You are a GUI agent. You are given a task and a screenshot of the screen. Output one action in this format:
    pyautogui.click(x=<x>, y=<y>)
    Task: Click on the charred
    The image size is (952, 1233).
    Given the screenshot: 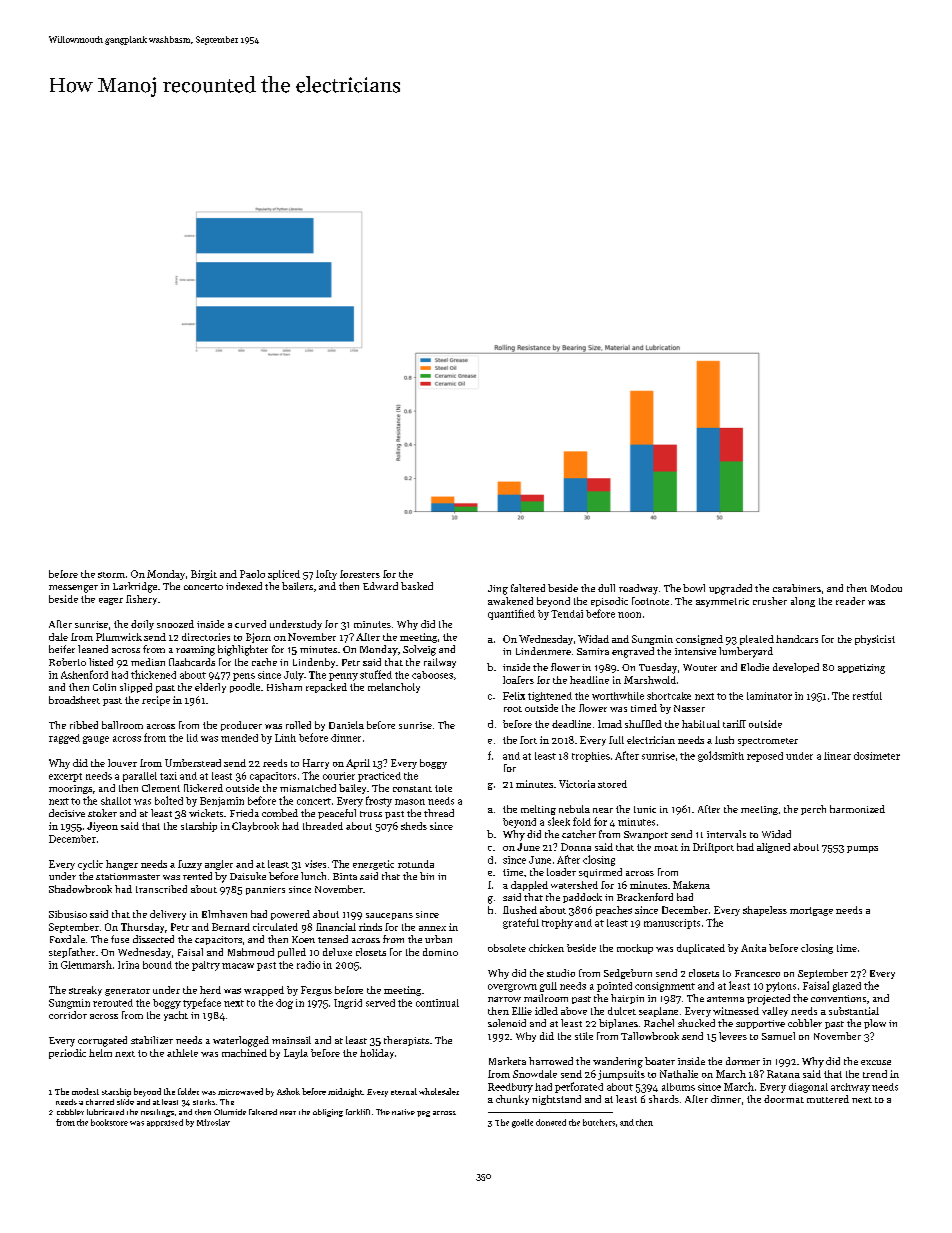 What is the action you would take?
    pyautogui.click(x=100, y=1102)
